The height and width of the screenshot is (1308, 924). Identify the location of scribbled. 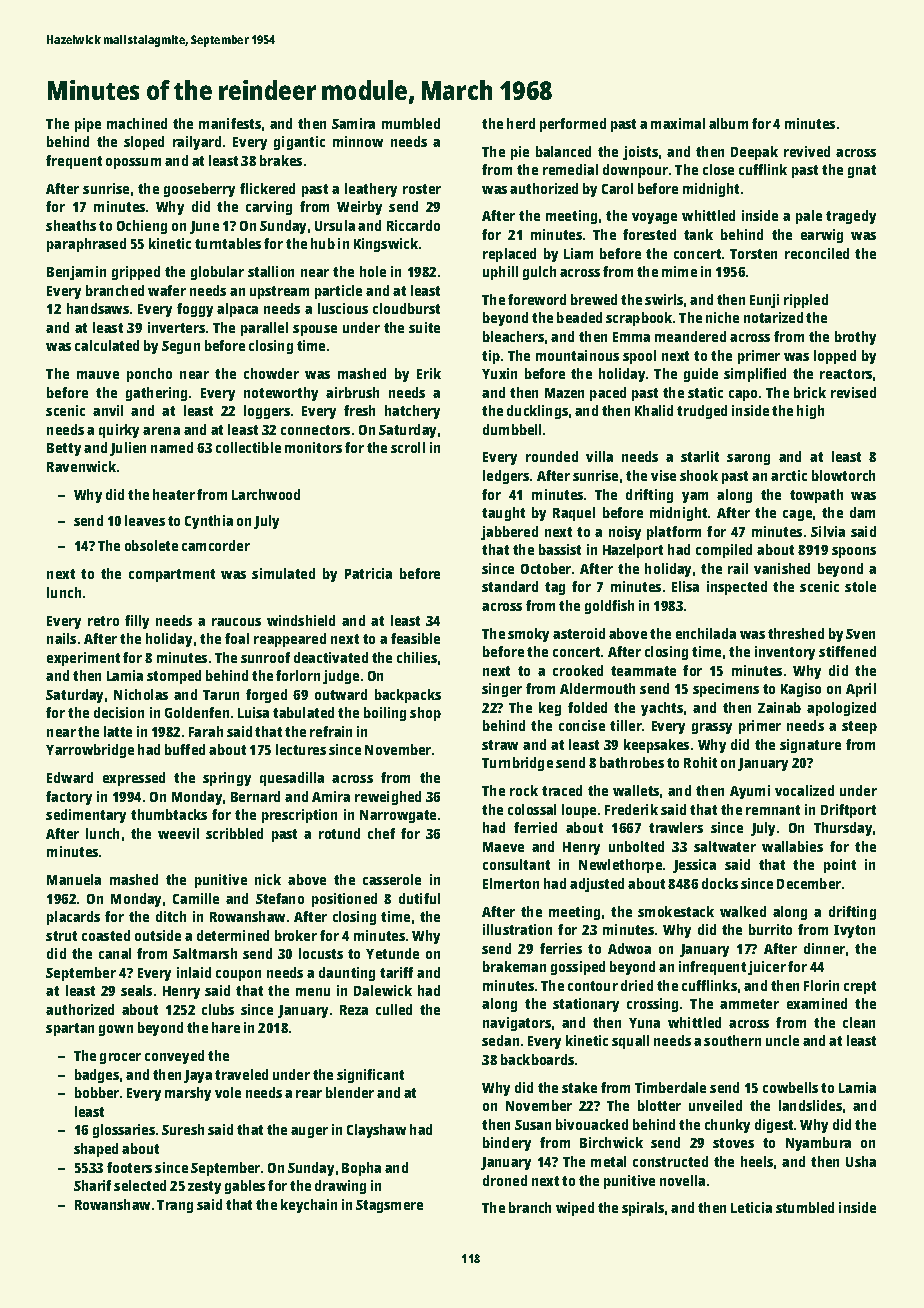
(234, 833).
